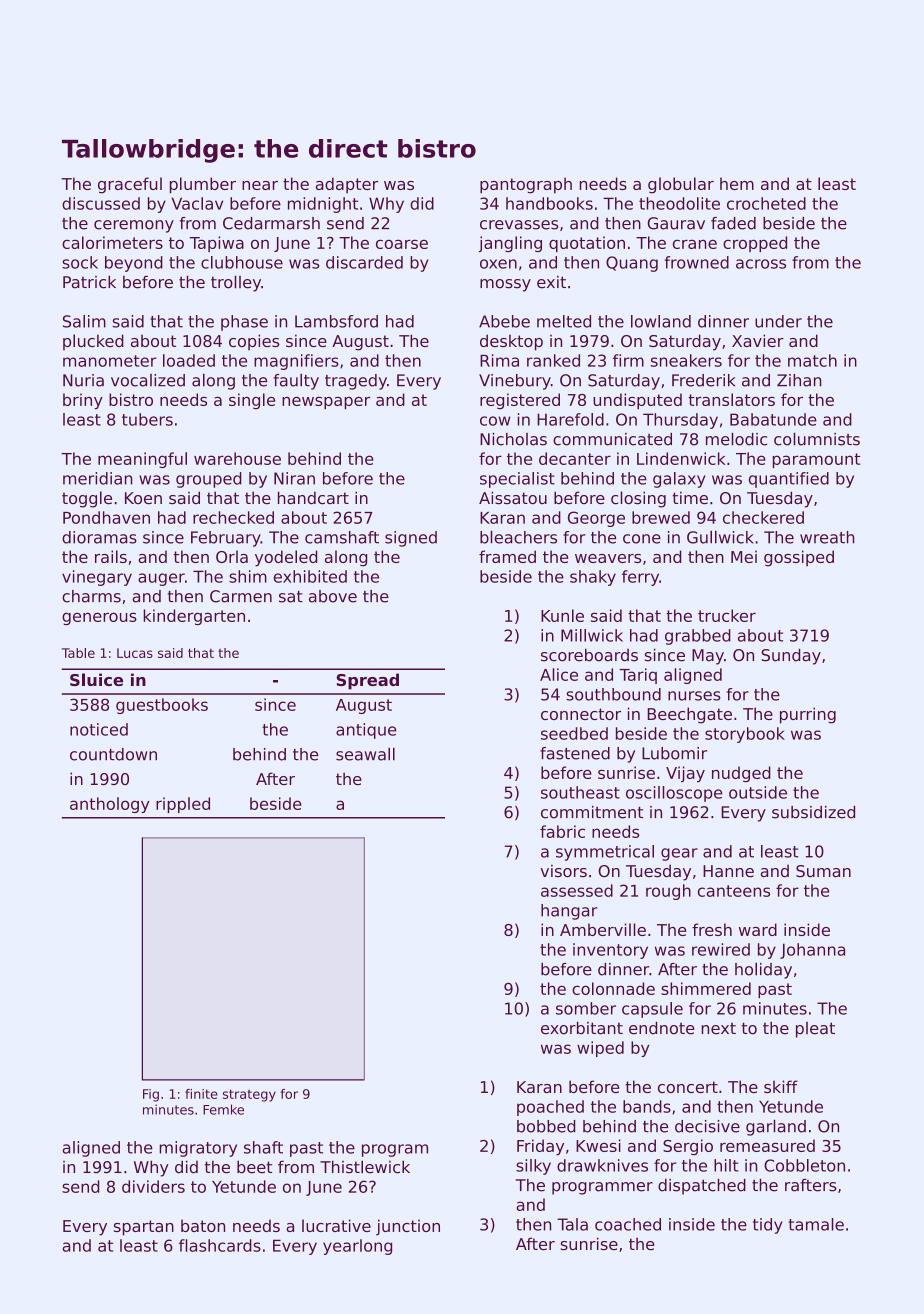 This document has width=924, height=1314. What do you see at coordinates (823, 871) in the document?
I see `Suman` at bounding box center [823, 871].
